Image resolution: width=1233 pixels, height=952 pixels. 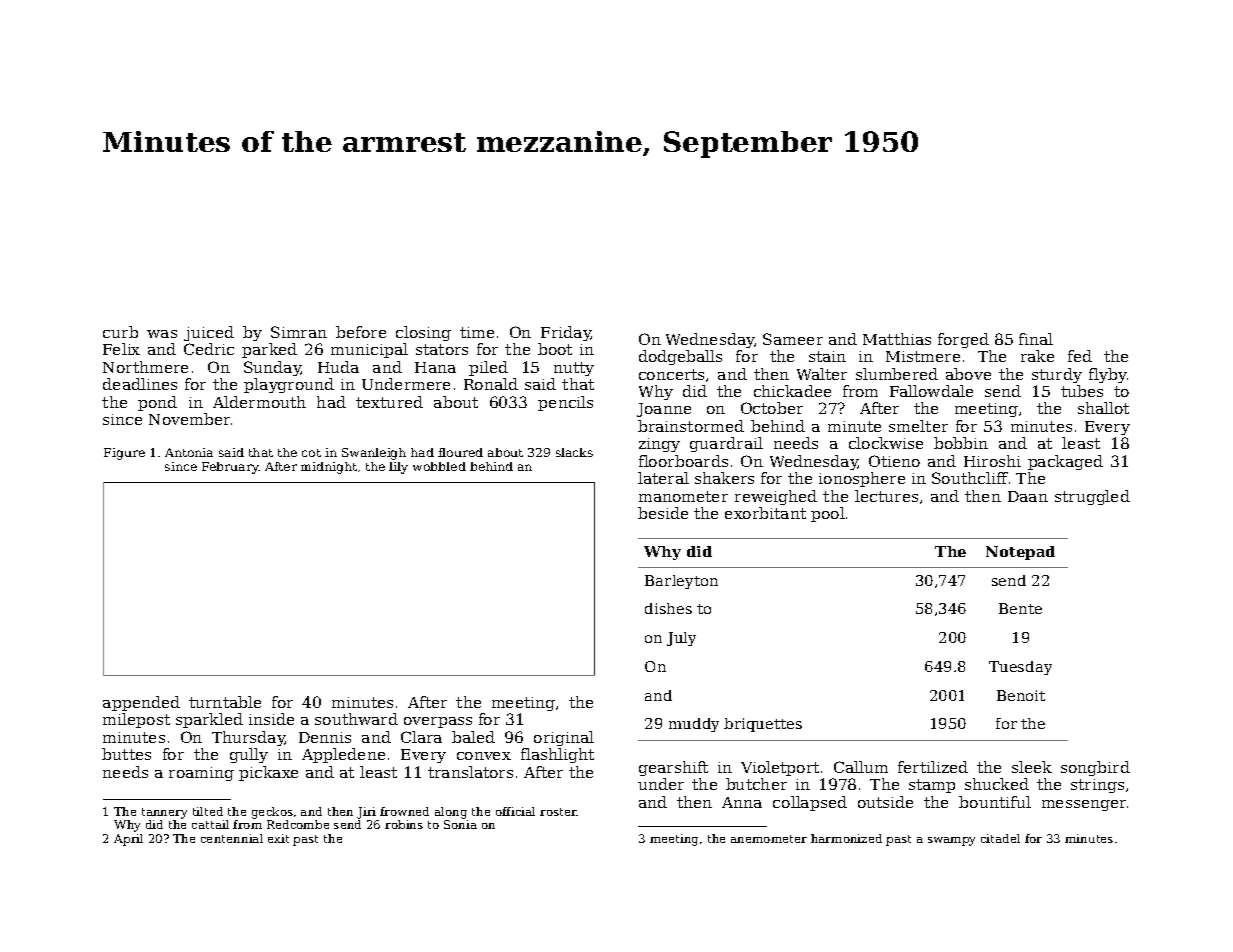 What do you see at coordinates (278, 838) in the page?
I see `exit` at bounding box center [278, 838].
